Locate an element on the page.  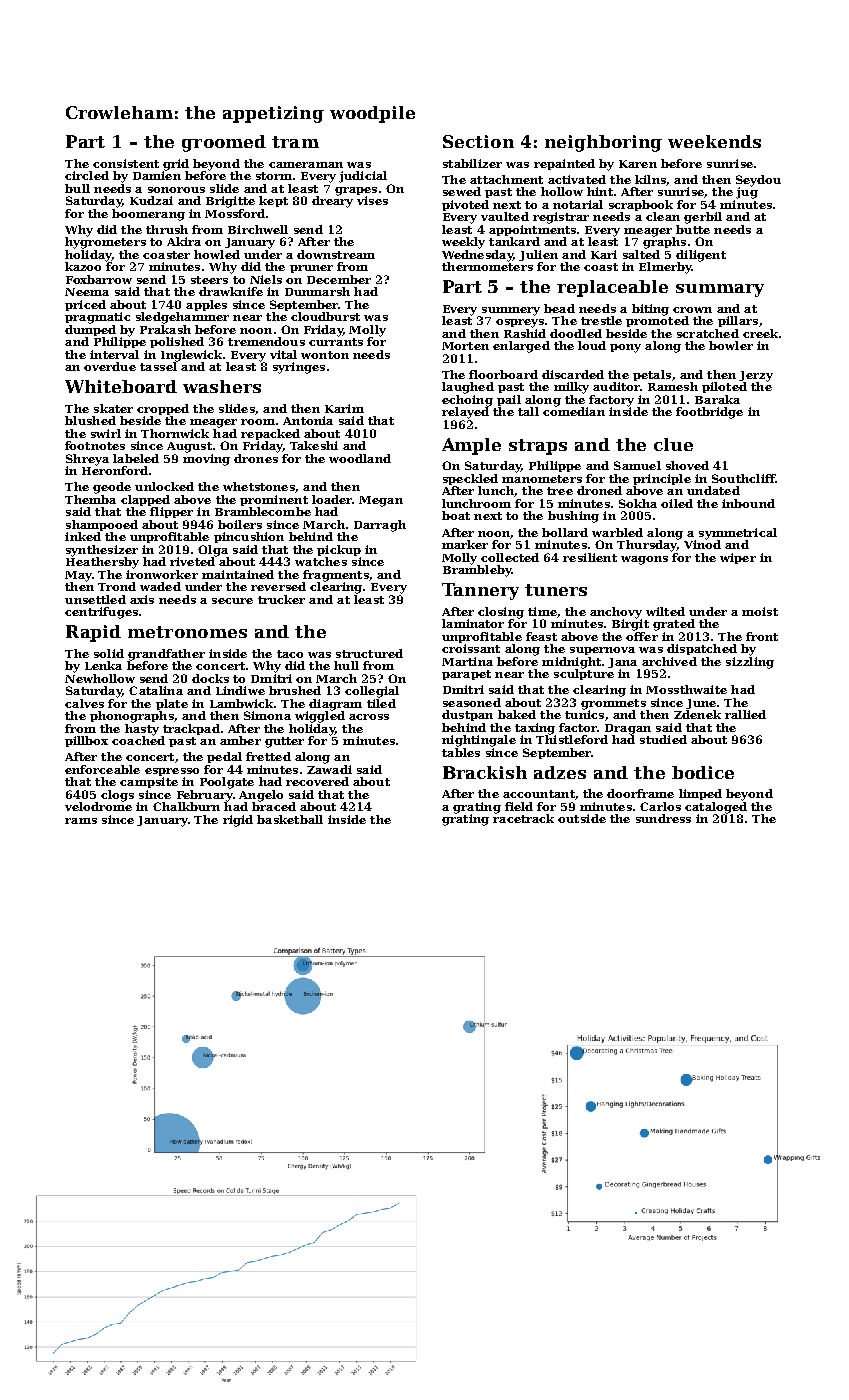
footbridge is located at coordinates (709, 413).
